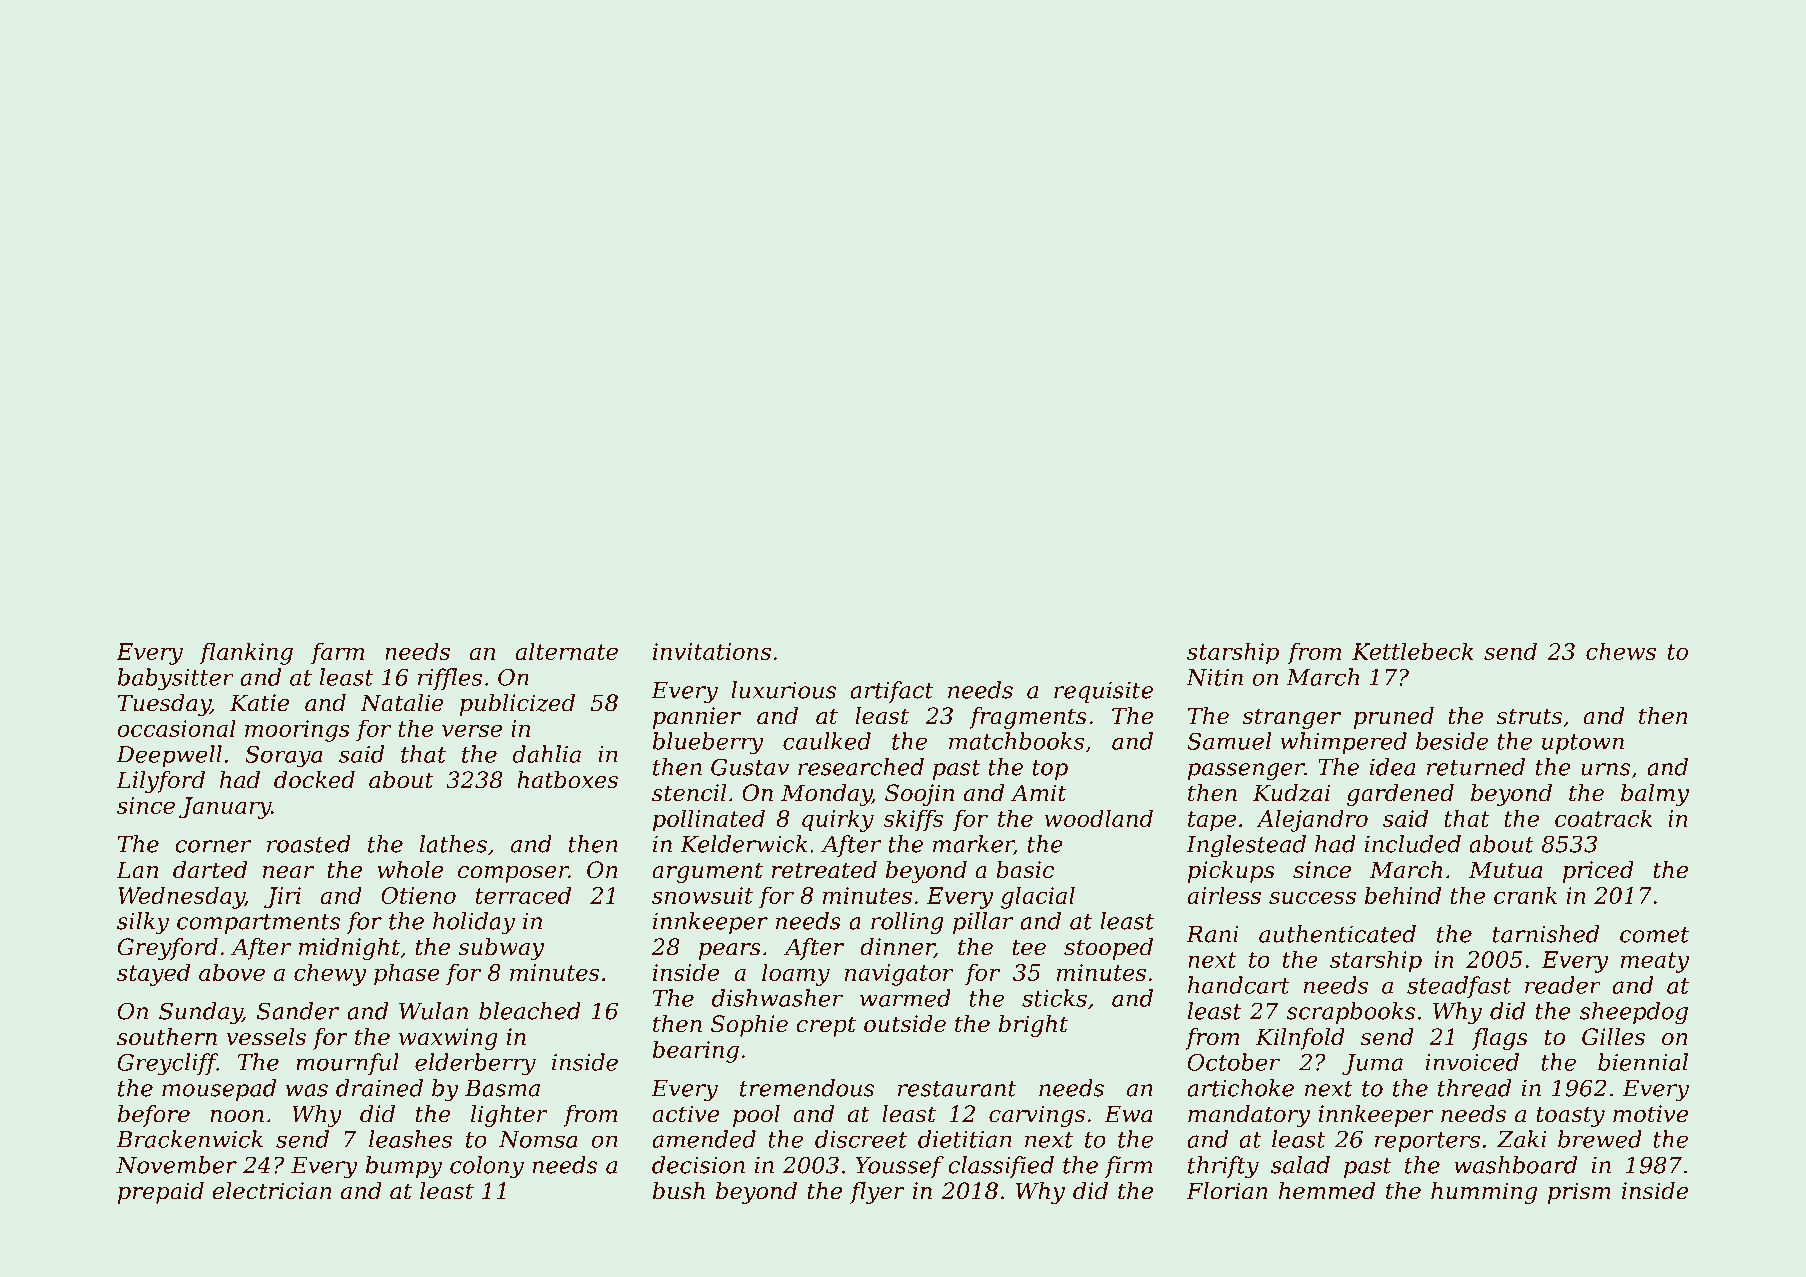 The width and height of the screenshot is (1806, 1277). I want to click on lathes, so click(453, 844).
